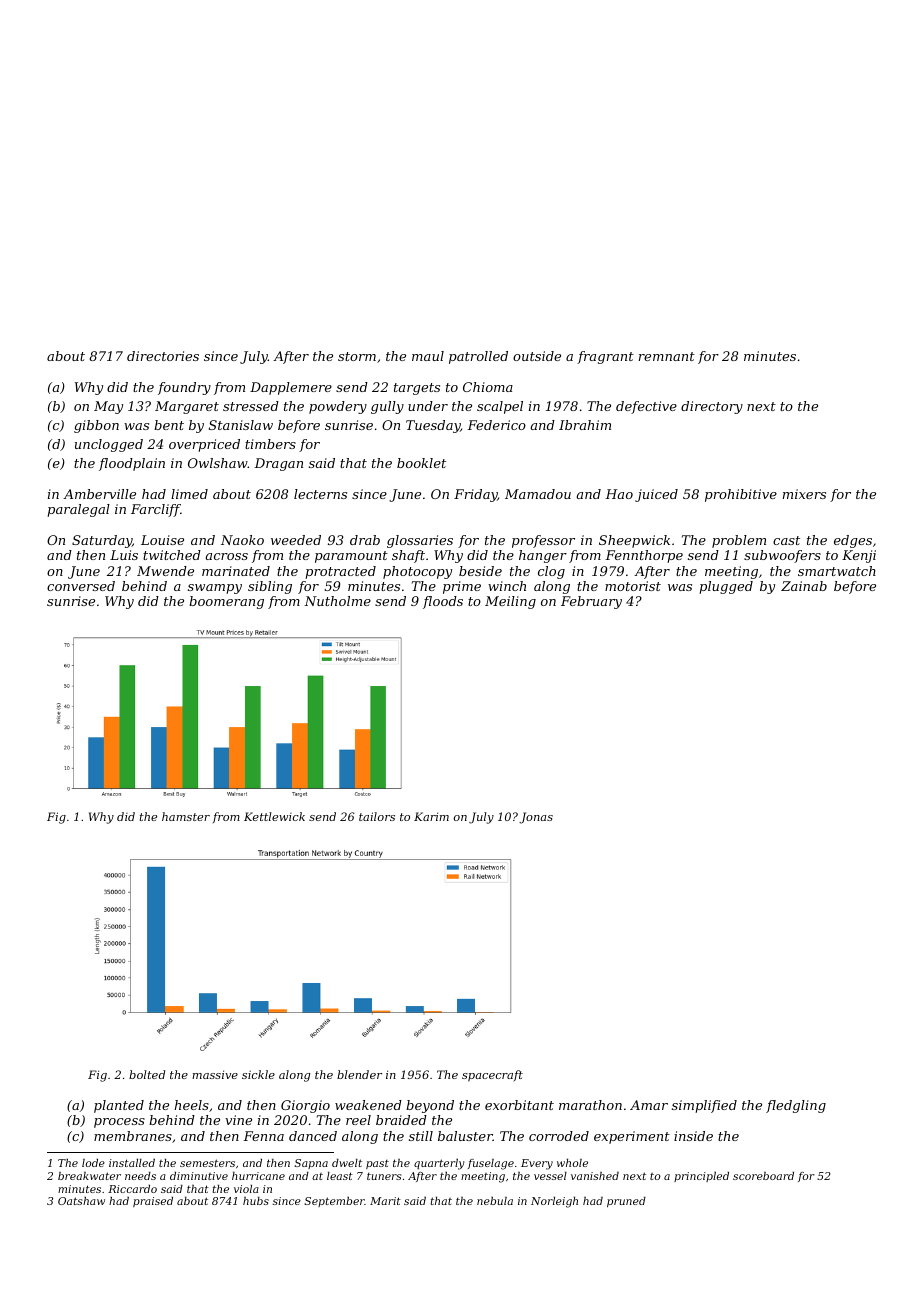 The width and height of the screenshot is (924, 1308). What do you see at coordinates (431, 816) in the screenshot?
I see `Karim` at bounding box center [431, 816].
